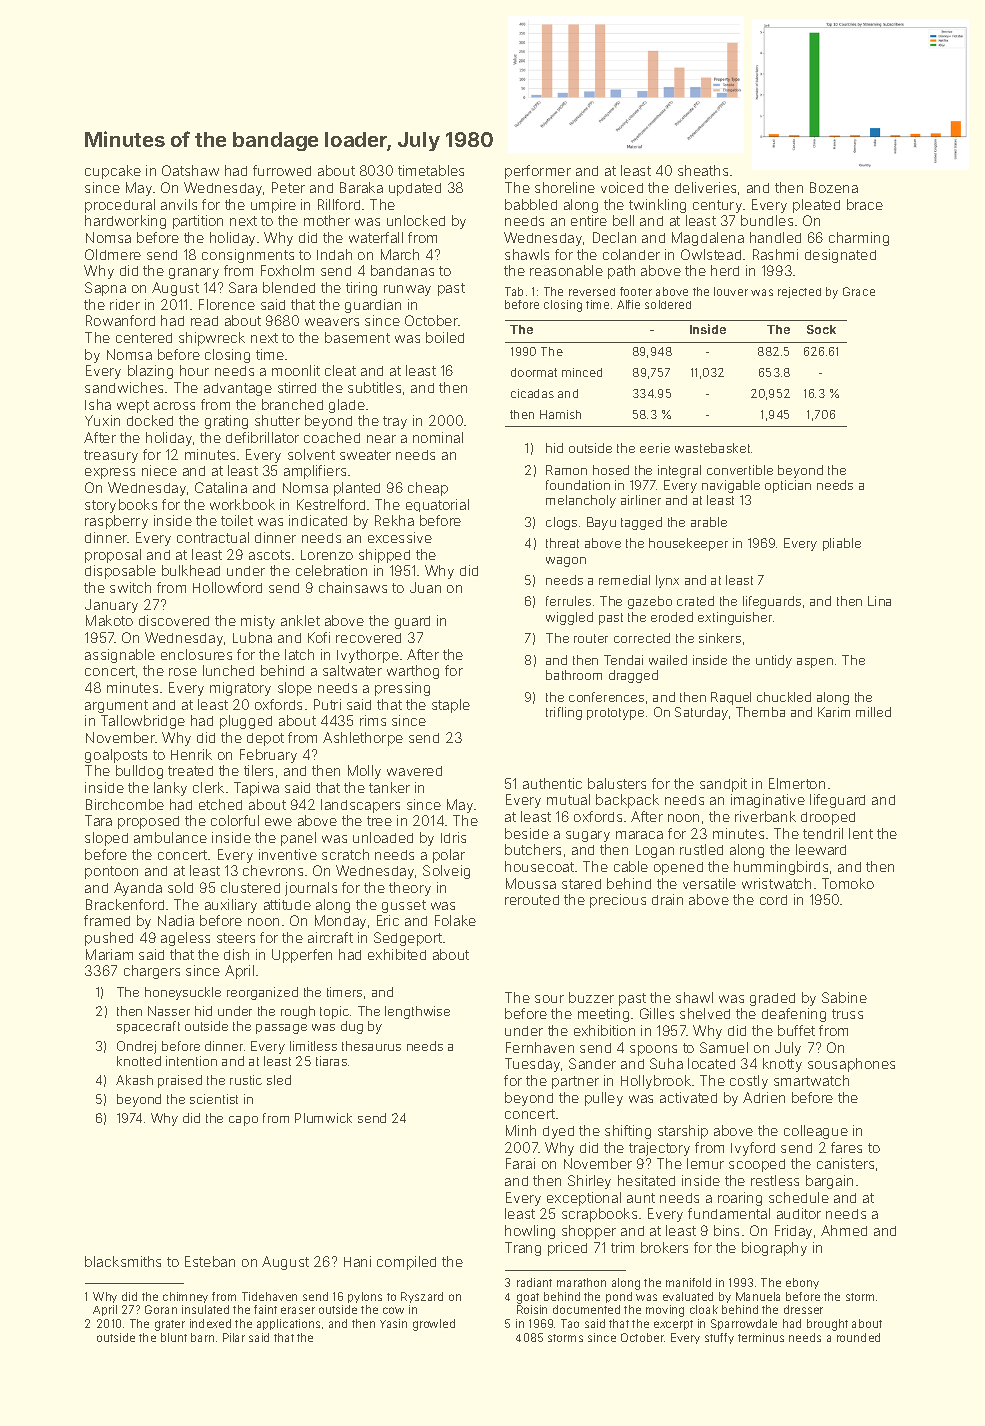 The width and height of the screenshot is (985, 1426). Describe the element at coordinates (566, 270) in the screenshot. I see `reasonable` at that location.
